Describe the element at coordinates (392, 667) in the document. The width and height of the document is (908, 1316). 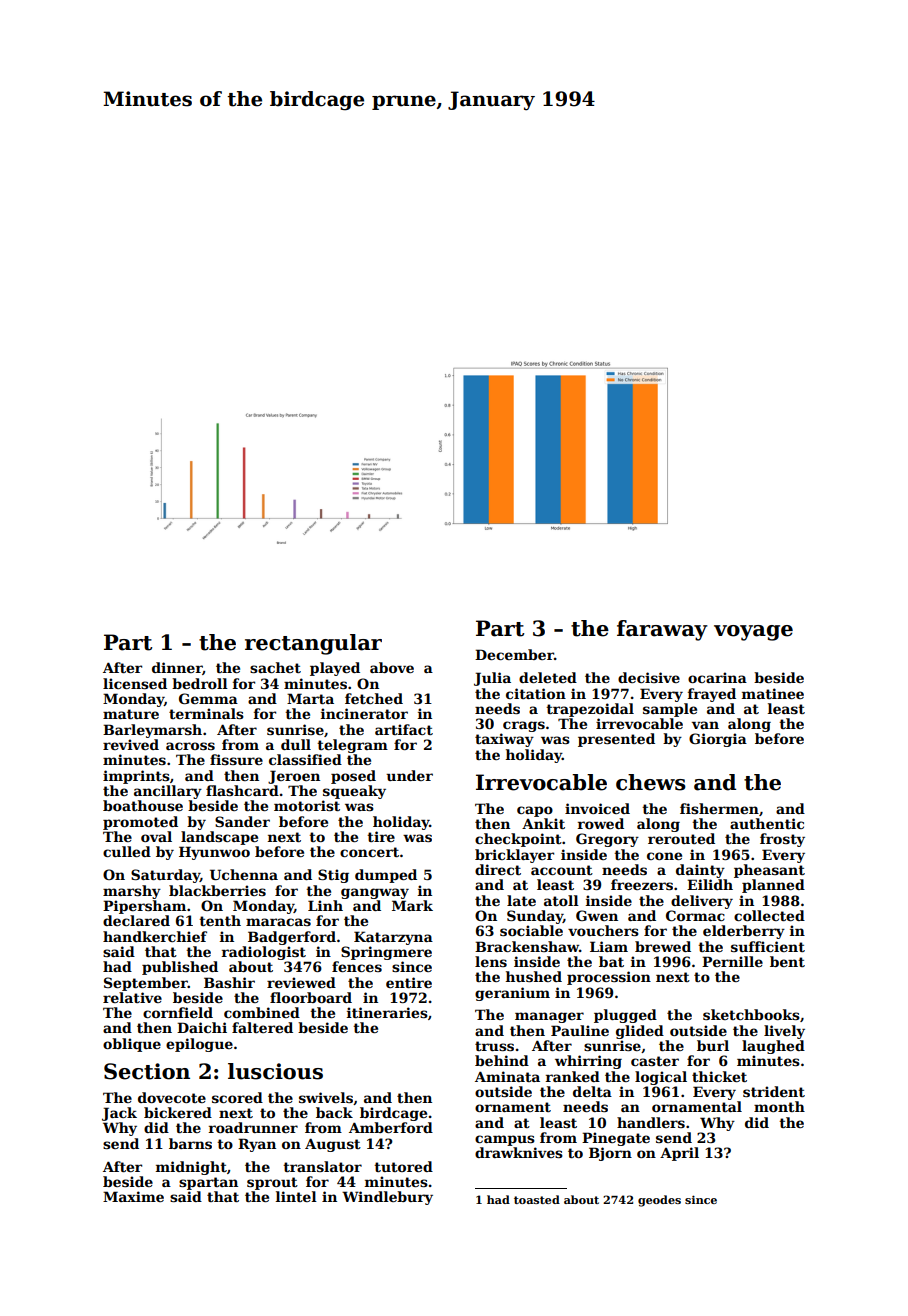
I see `above` at that location.
